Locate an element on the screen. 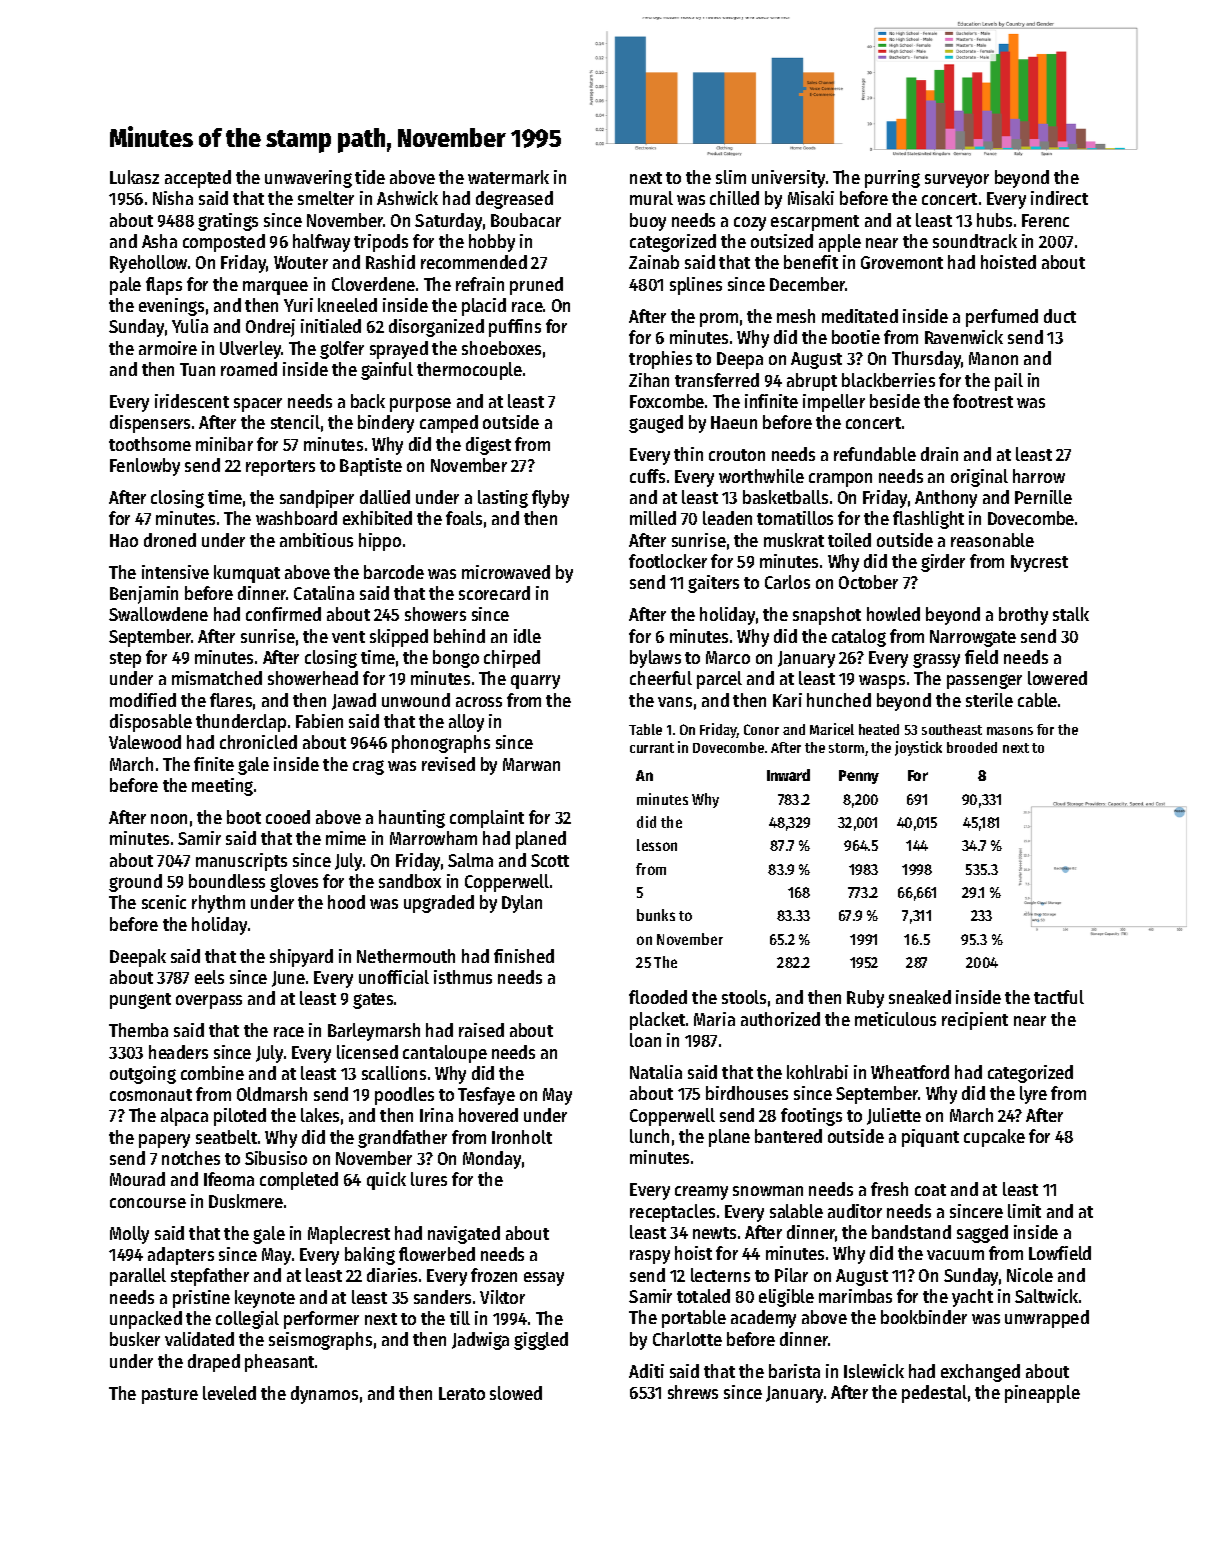 This screenshot has height=1561, width=1206. vent is located at coordinates (348, 637).
